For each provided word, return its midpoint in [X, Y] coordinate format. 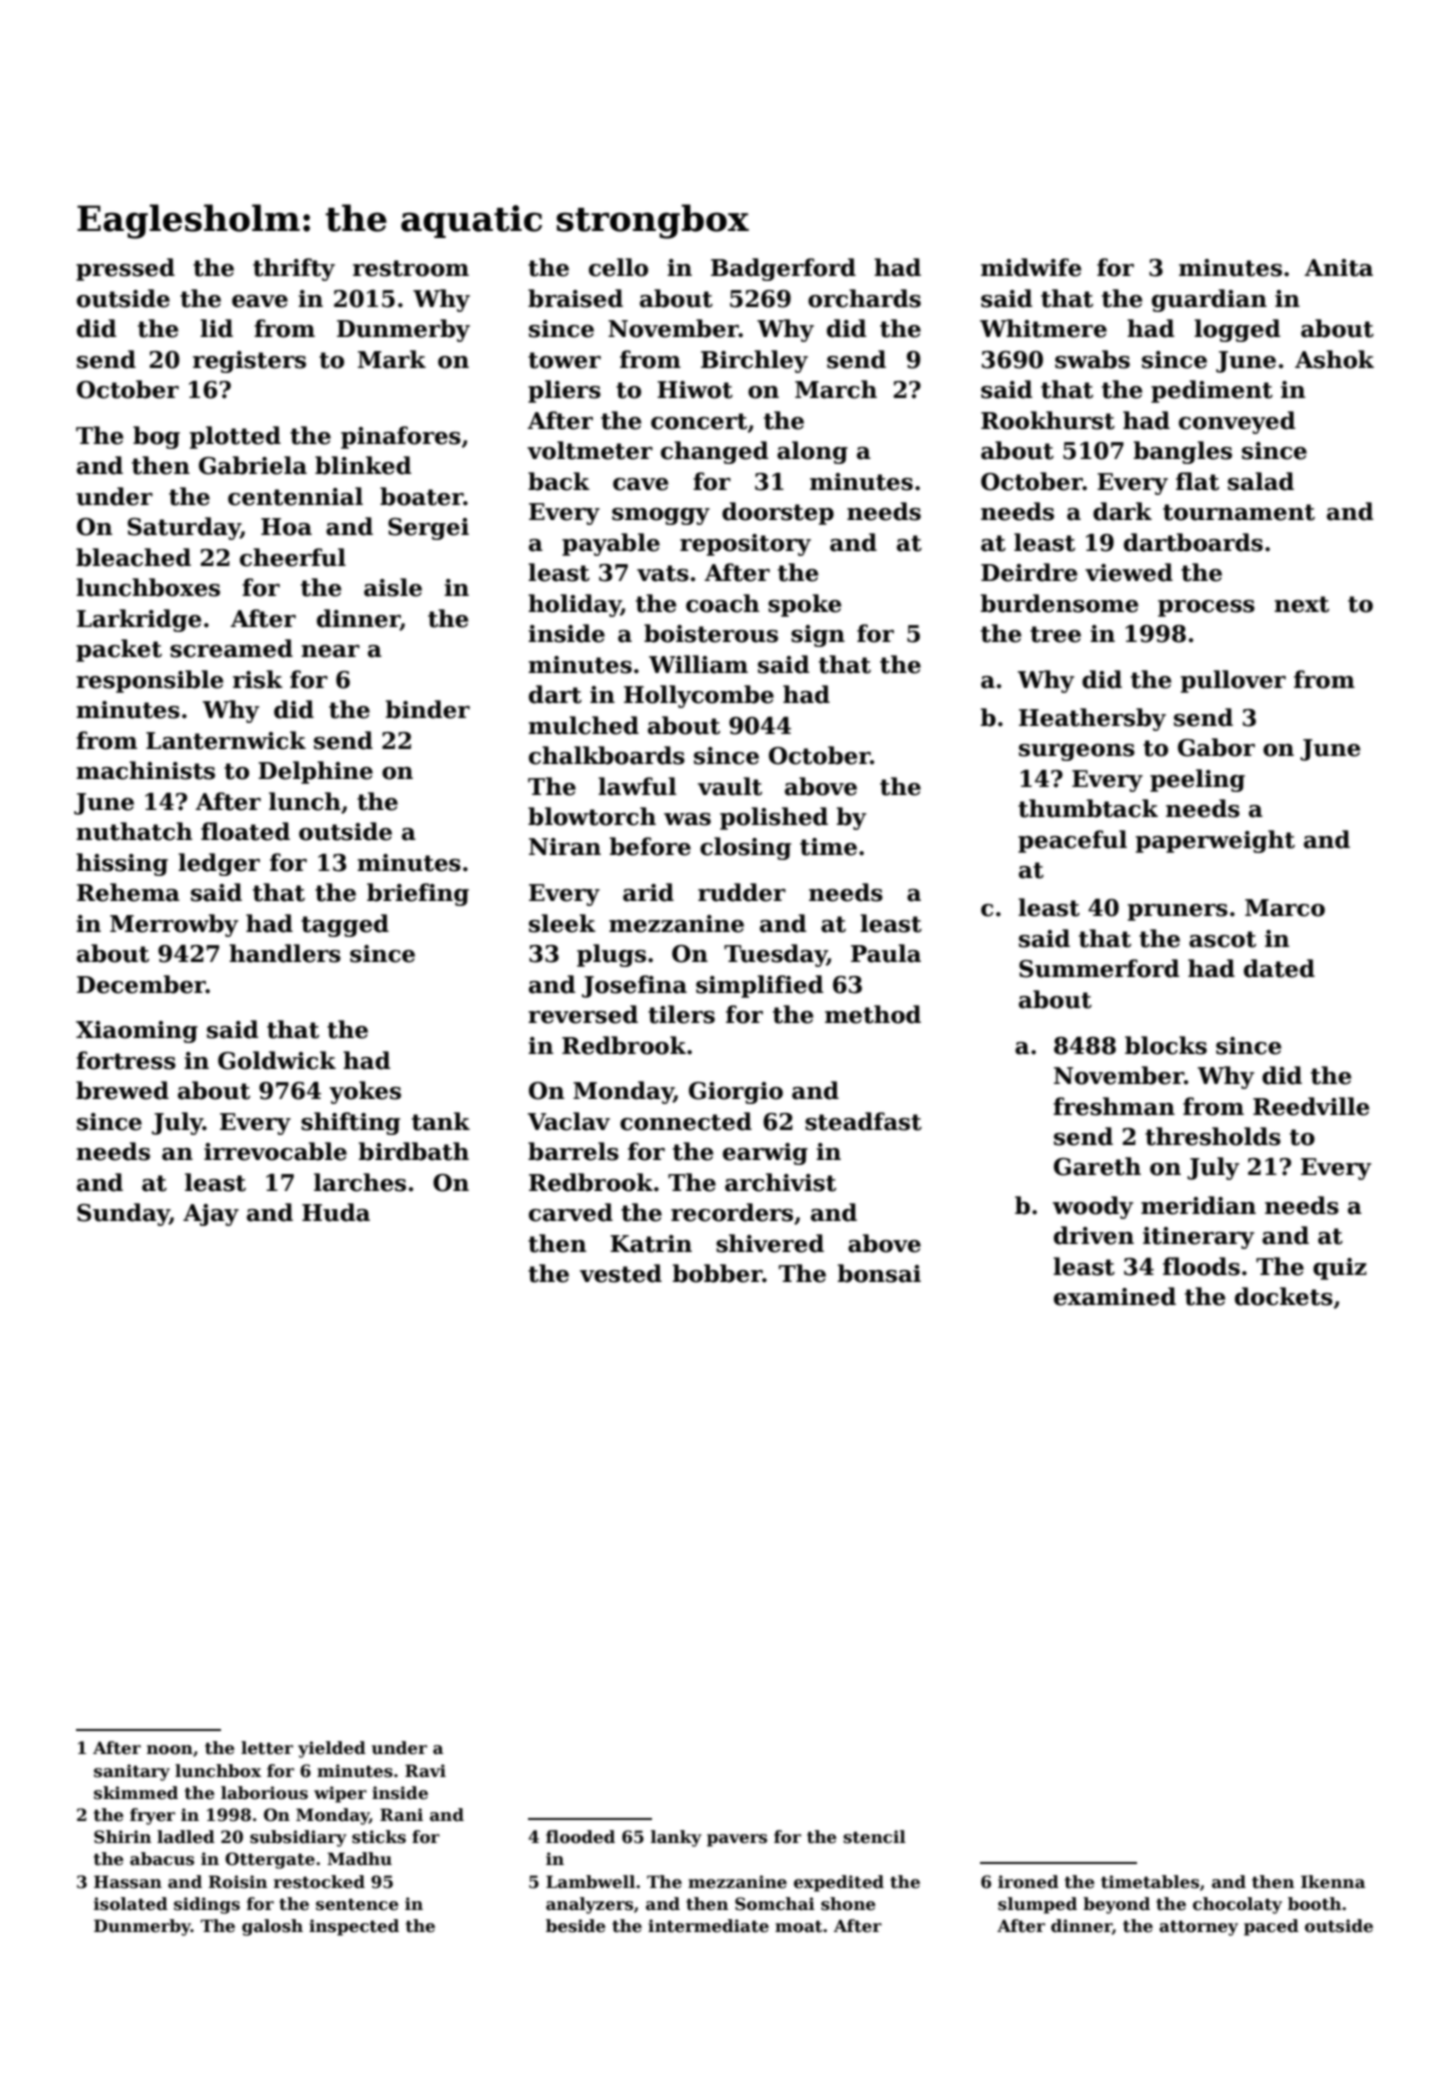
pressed [125, 269]
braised [575, 298]
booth [1314, 1904]
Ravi [425, 1771]
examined [1115, 1296]
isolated [131, 1904]
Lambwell [590, 1882]
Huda [336, 1212]
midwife [1031, 267]
